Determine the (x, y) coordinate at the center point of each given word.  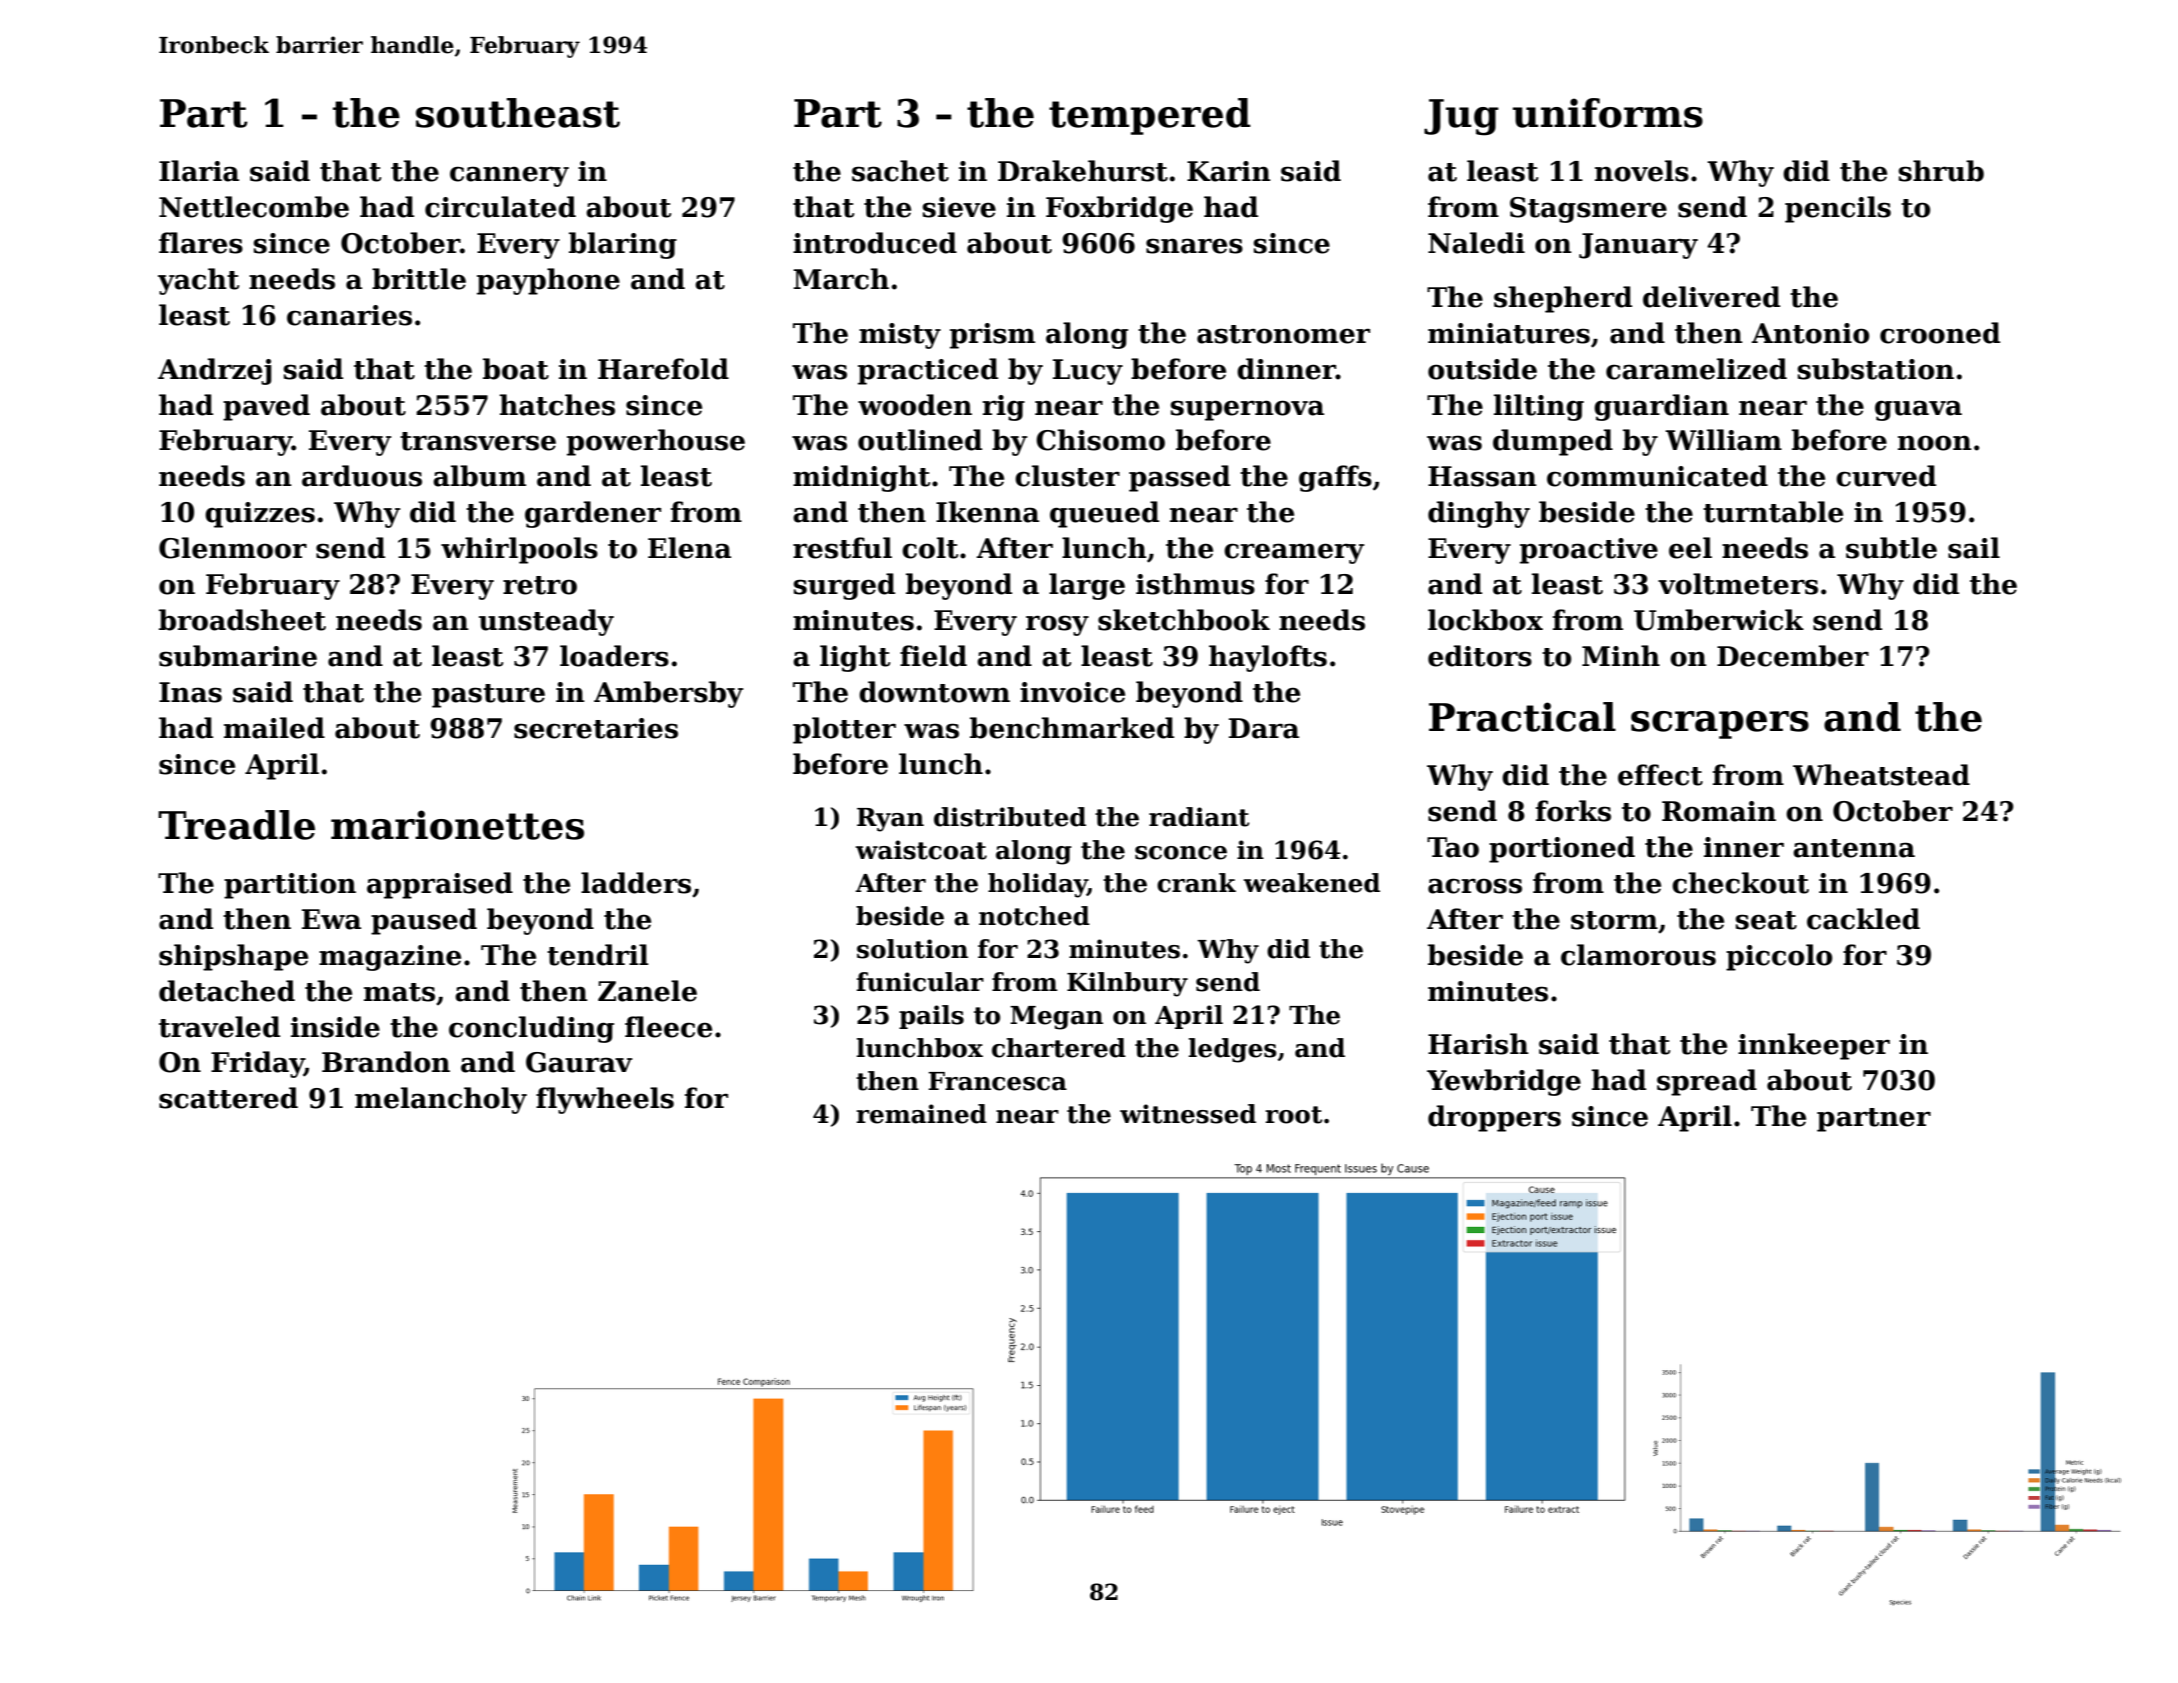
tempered (1150, 116)
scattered (228, 1098)
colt (930, 548)
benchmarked (1072, 728)
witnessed (1188, 1114)
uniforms (1608, 113)
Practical (1522, 717)
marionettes (457, 825)
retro (540, 585)
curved (1886, 476)
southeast (518, 113)
